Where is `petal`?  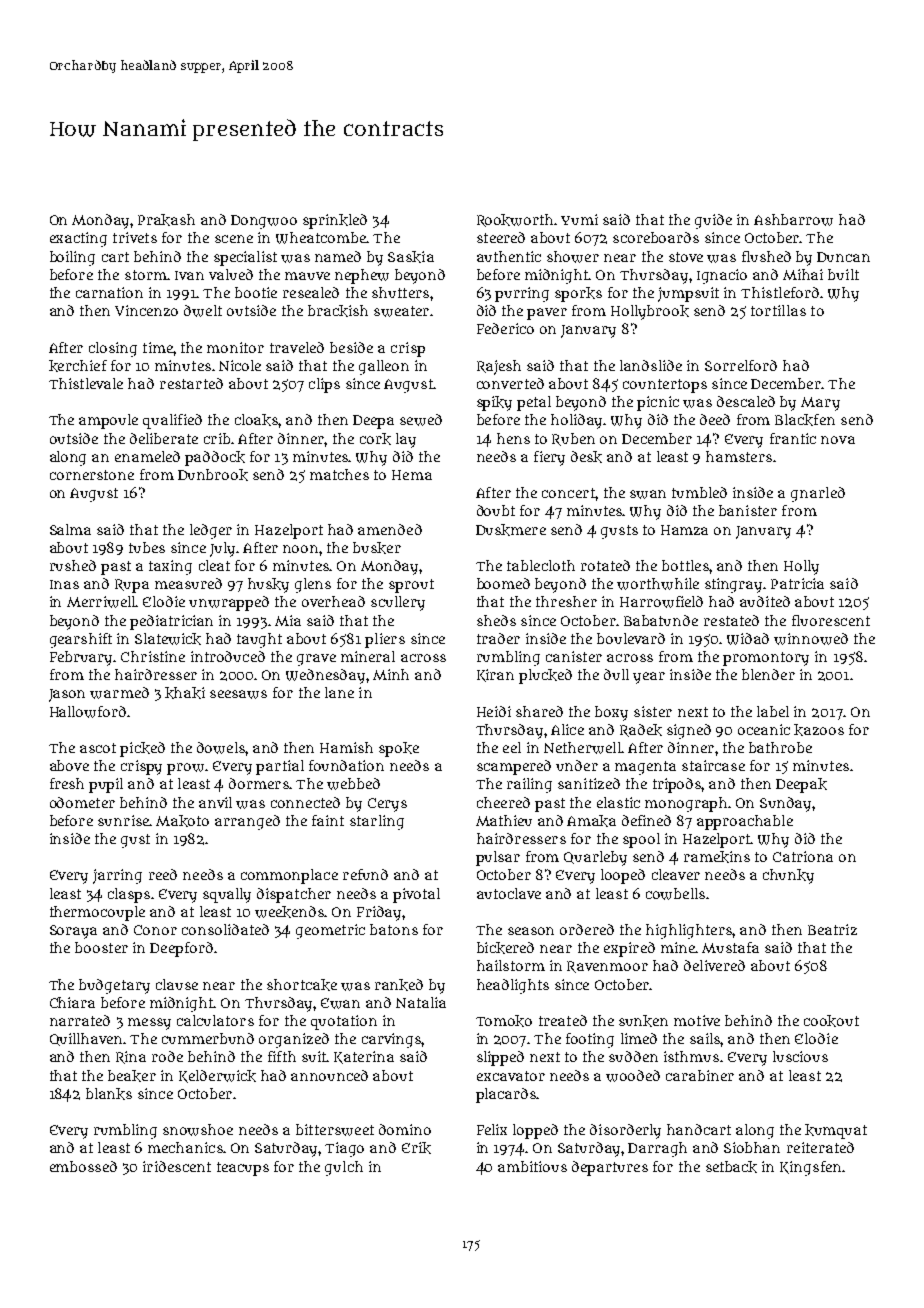 petal is located at coordinates (534, 403).
